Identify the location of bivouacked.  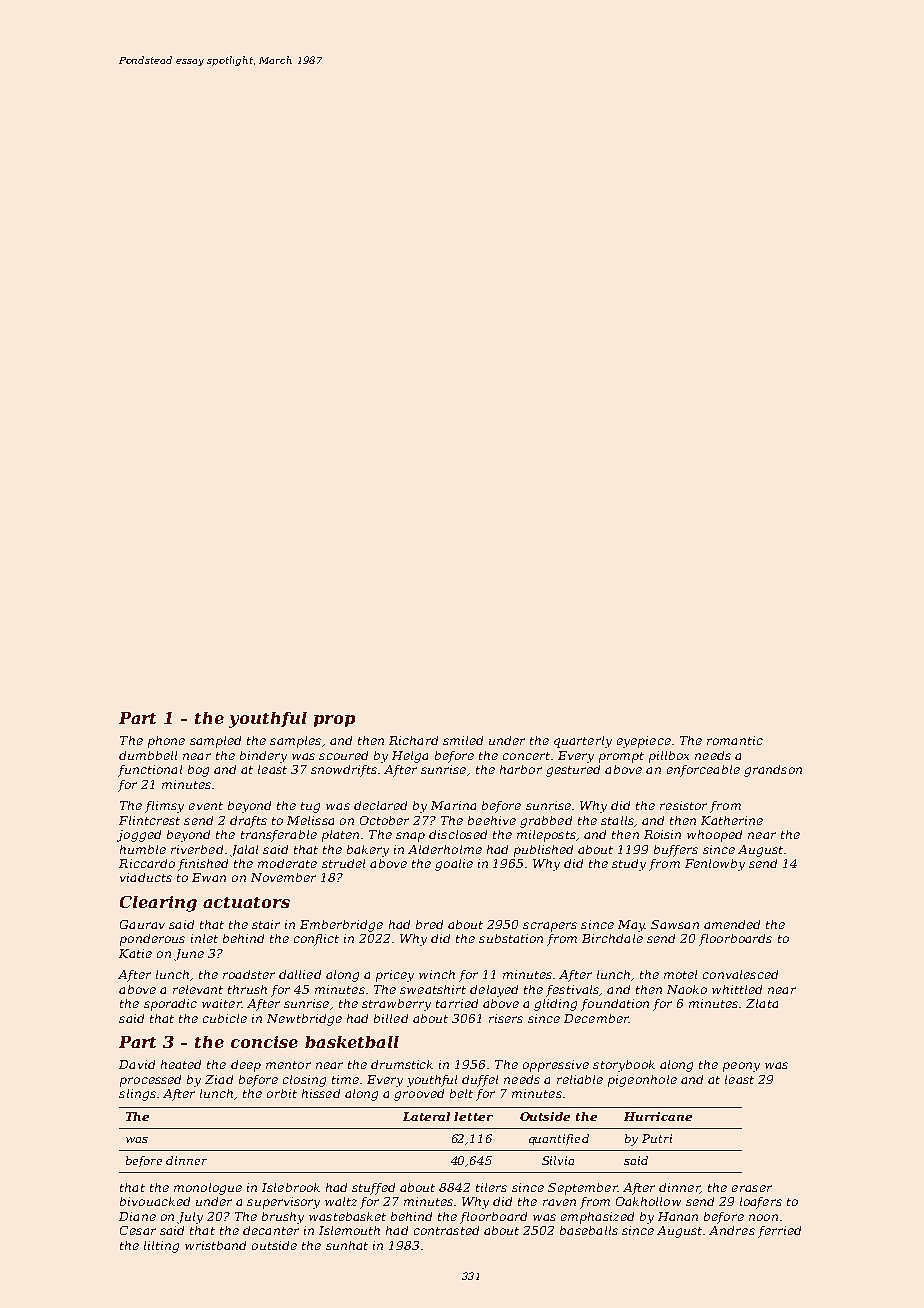
(155, 1201).
